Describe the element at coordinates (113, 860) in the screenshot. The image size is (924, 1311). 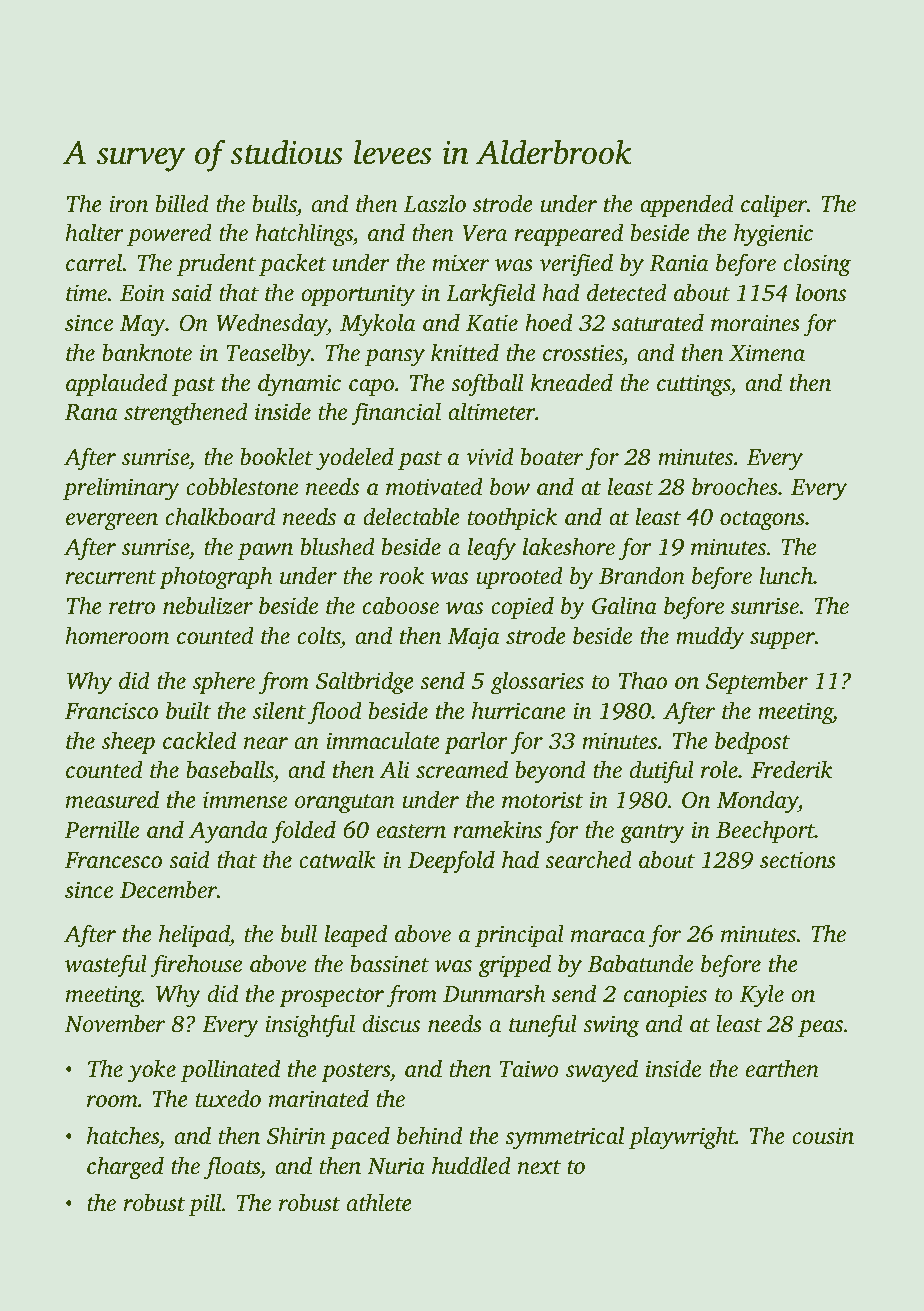
I see `Francesco` at that location.
